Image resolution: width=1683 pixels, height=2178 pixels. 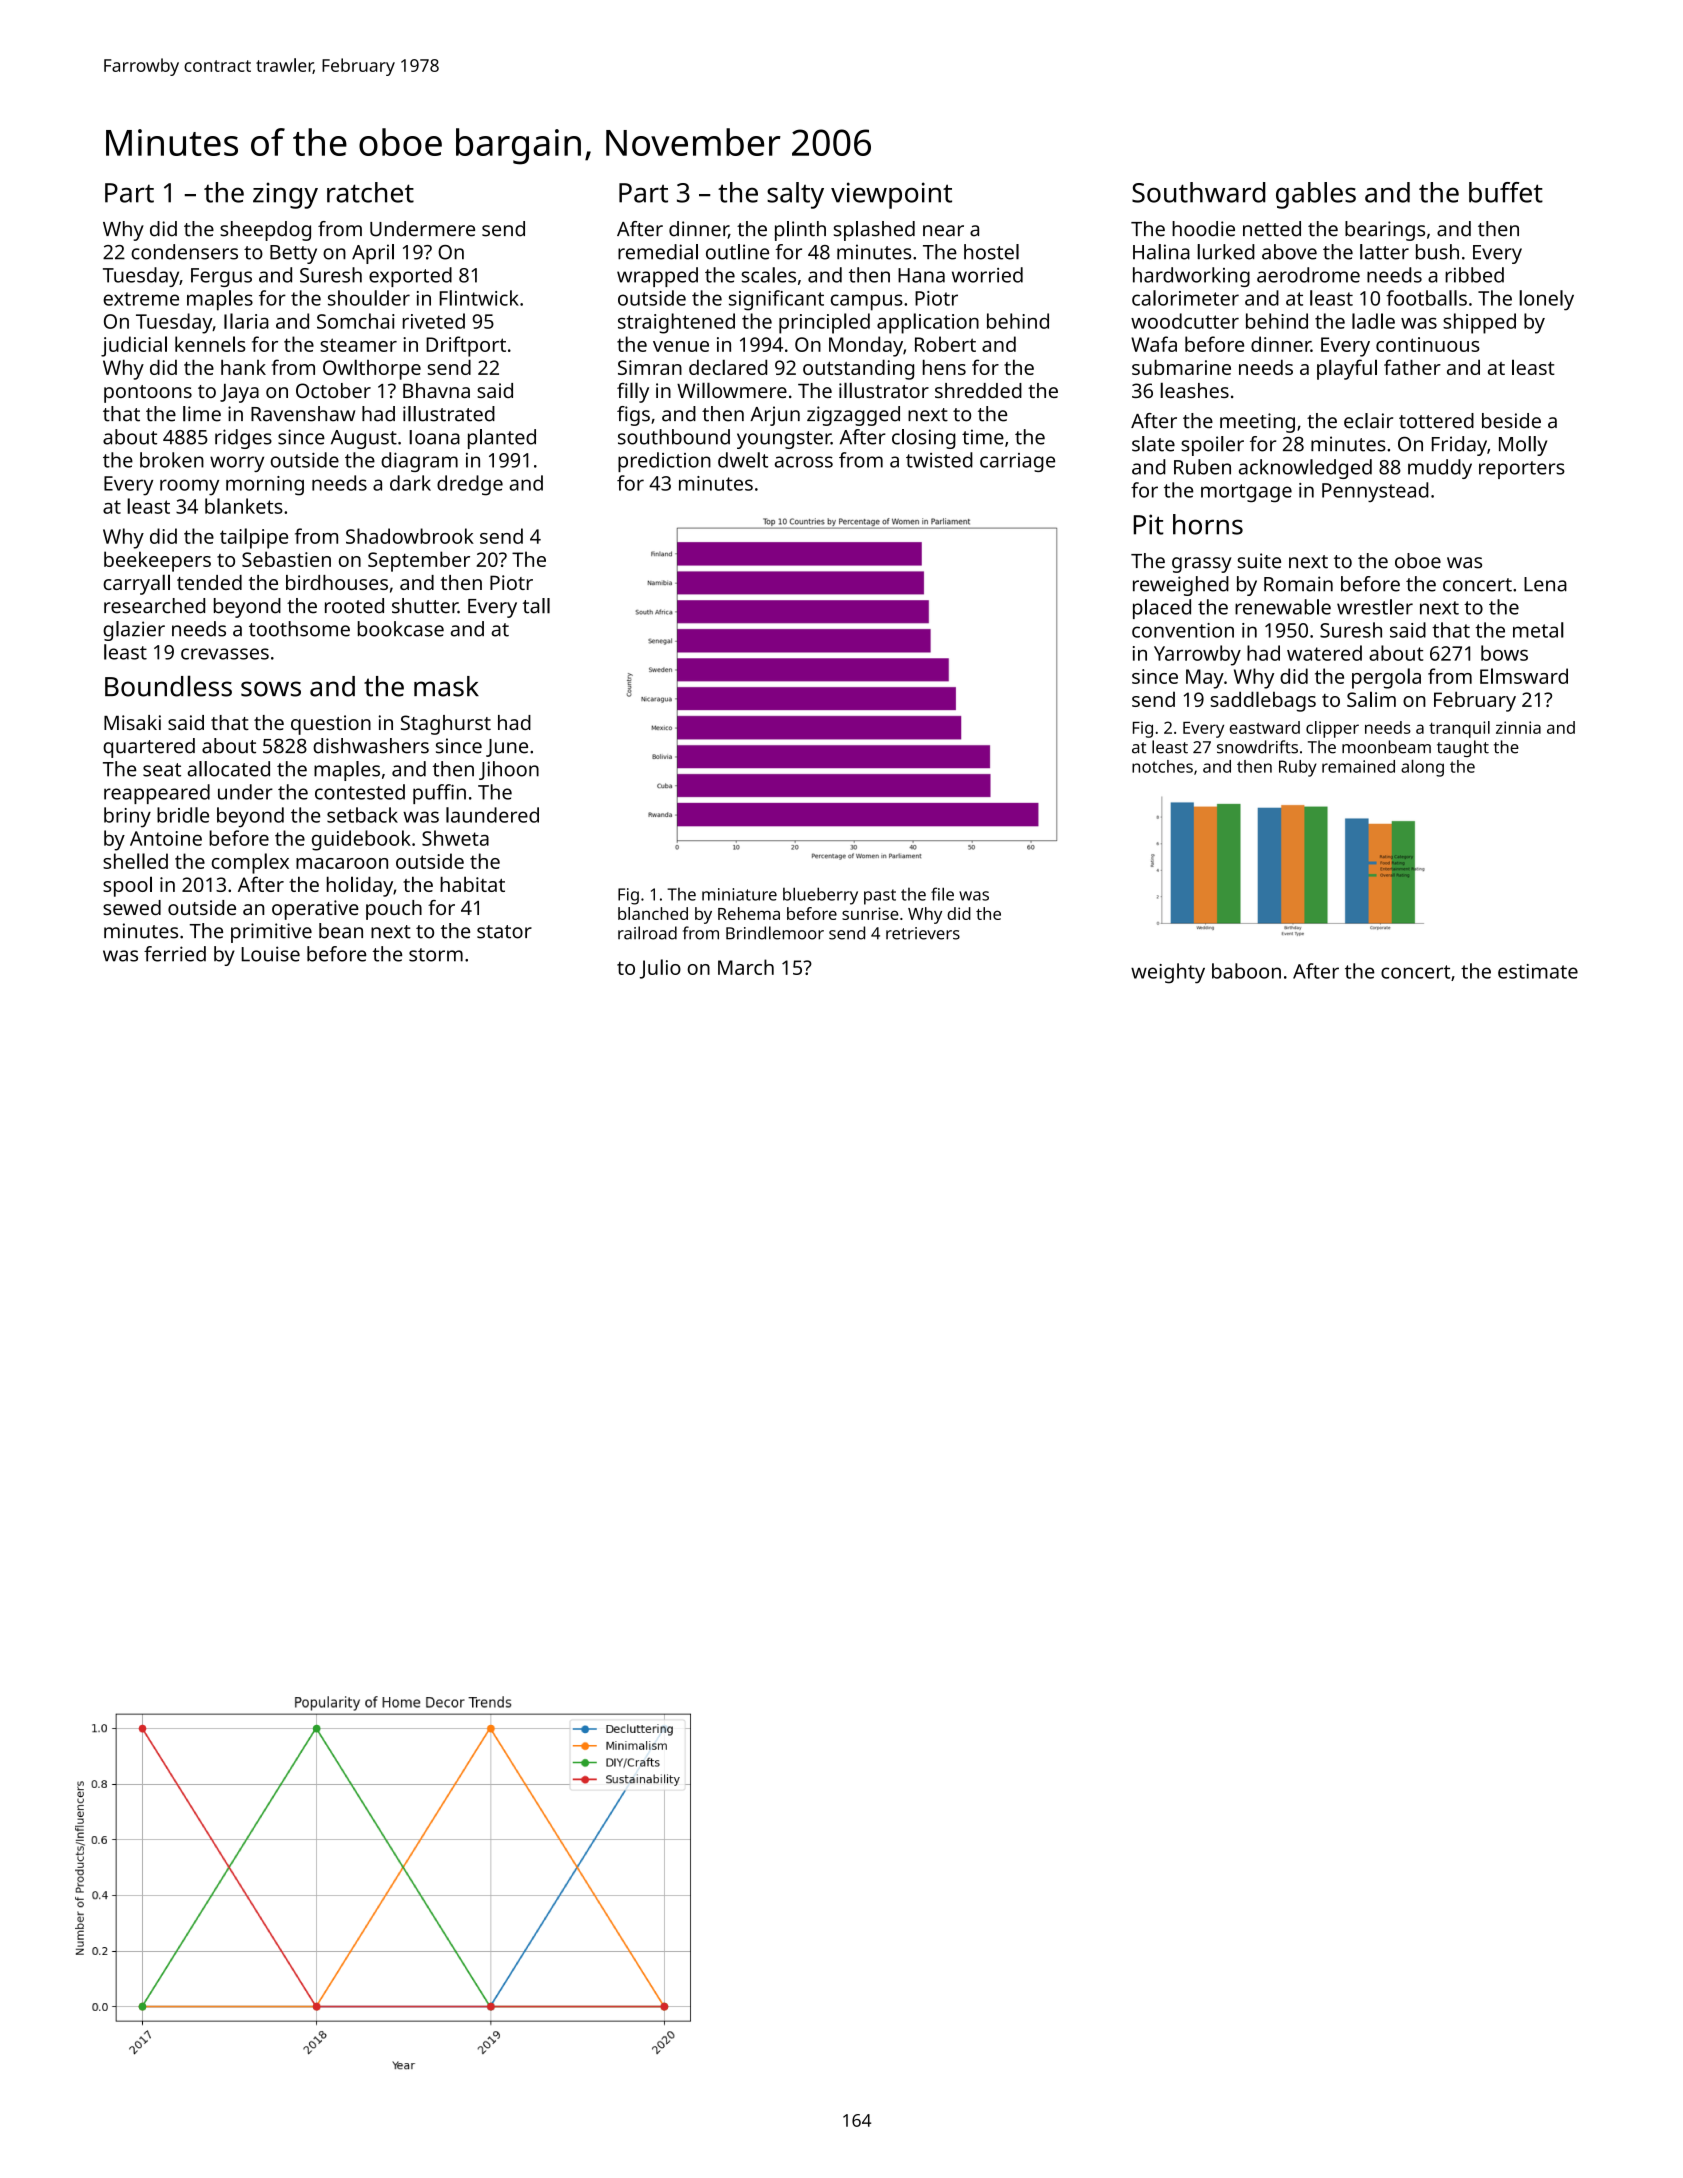 What do you see at coordinates (1246, 971) in the image?
I see `baboon` at bounding box center [1246, 971].
